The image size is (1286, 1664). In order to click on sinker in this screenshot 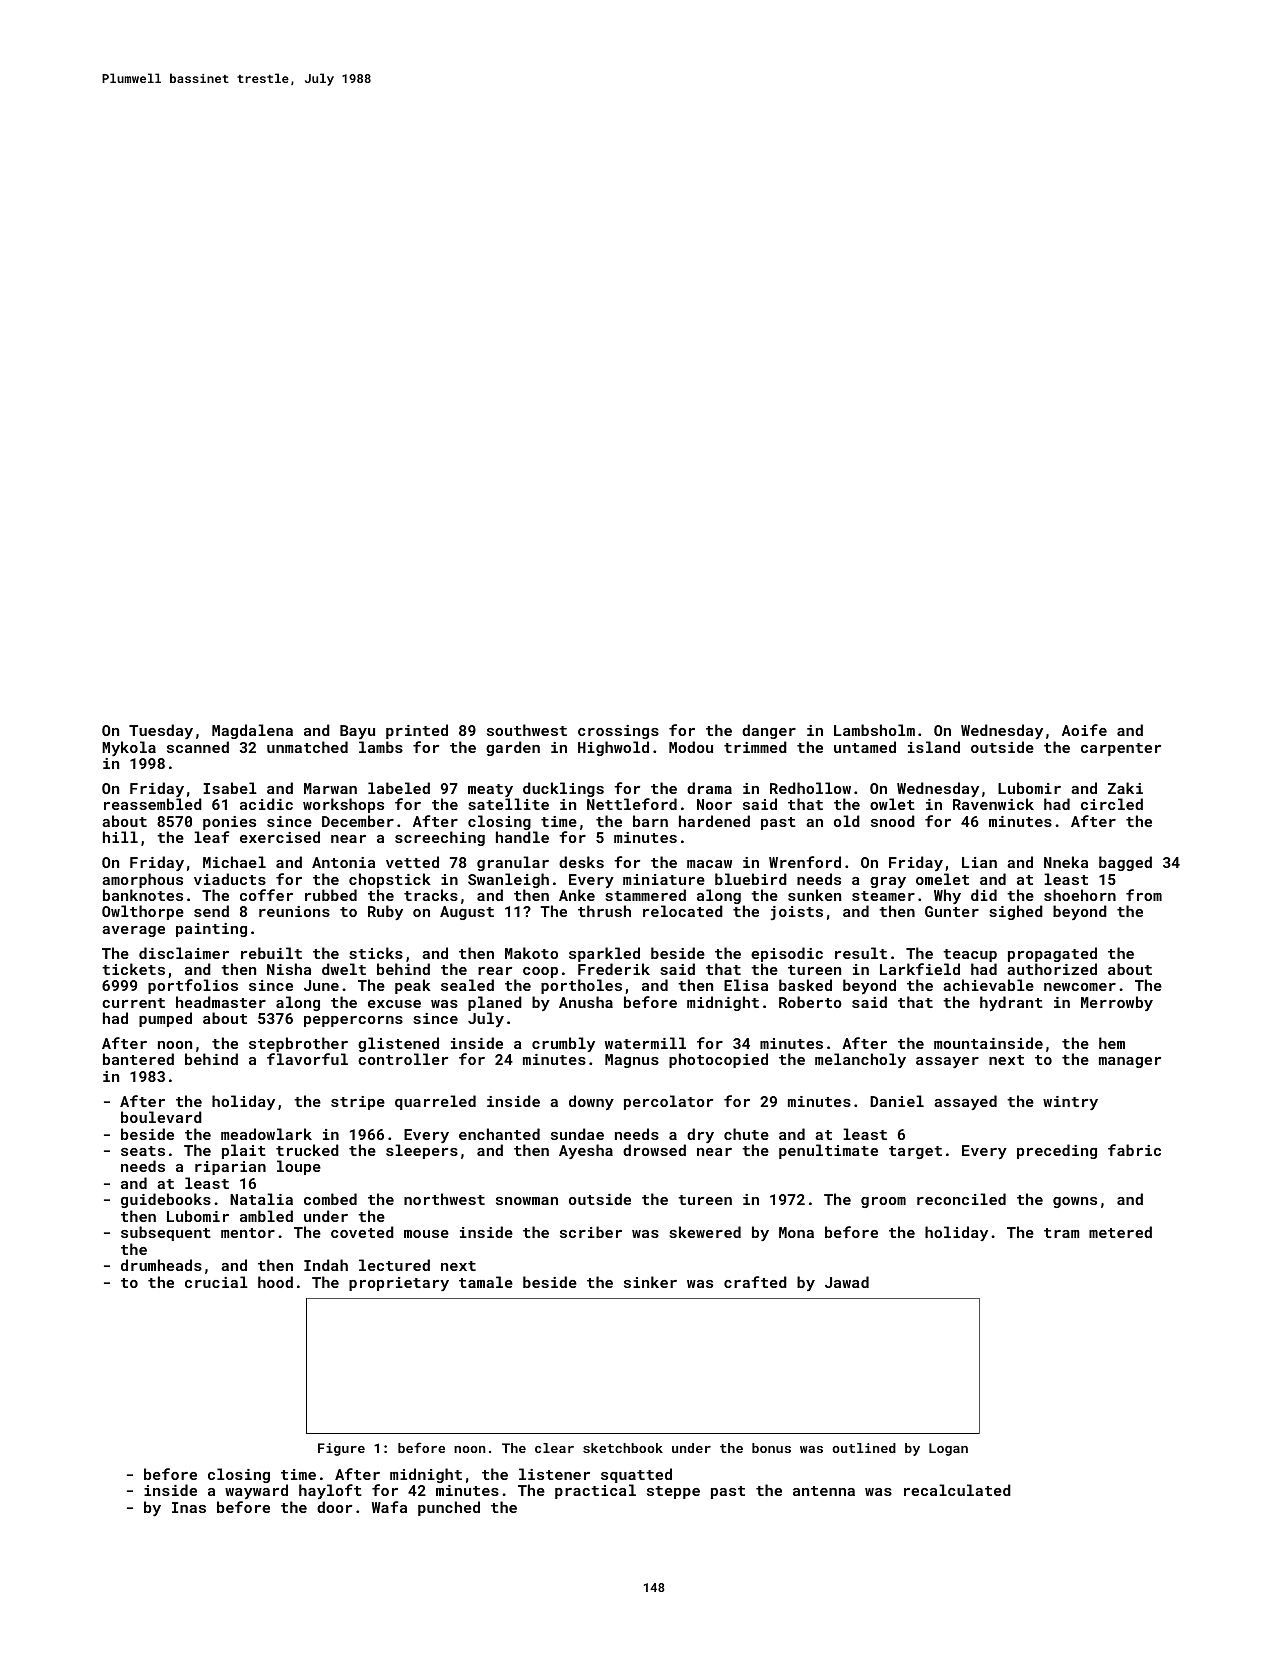, I will do `click(650, 1282)`.
